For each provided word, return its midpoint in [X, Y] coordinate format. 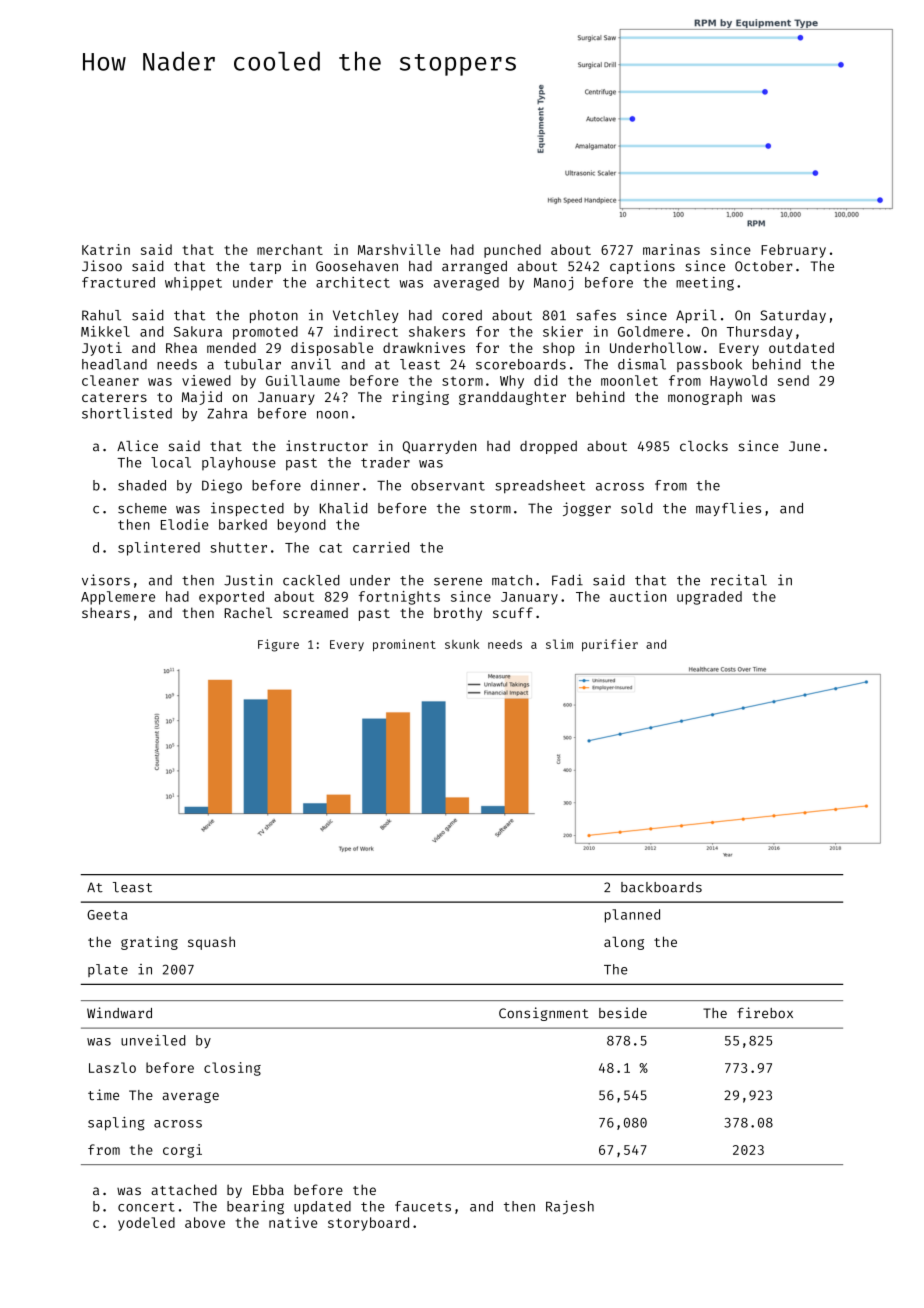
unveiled [153, 1040]
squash [211, 943]
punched [512, 251]
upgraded [709, 598]
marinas [671, 249]
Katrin [106, 249]
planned [632, 916]
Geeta [107, 915]
